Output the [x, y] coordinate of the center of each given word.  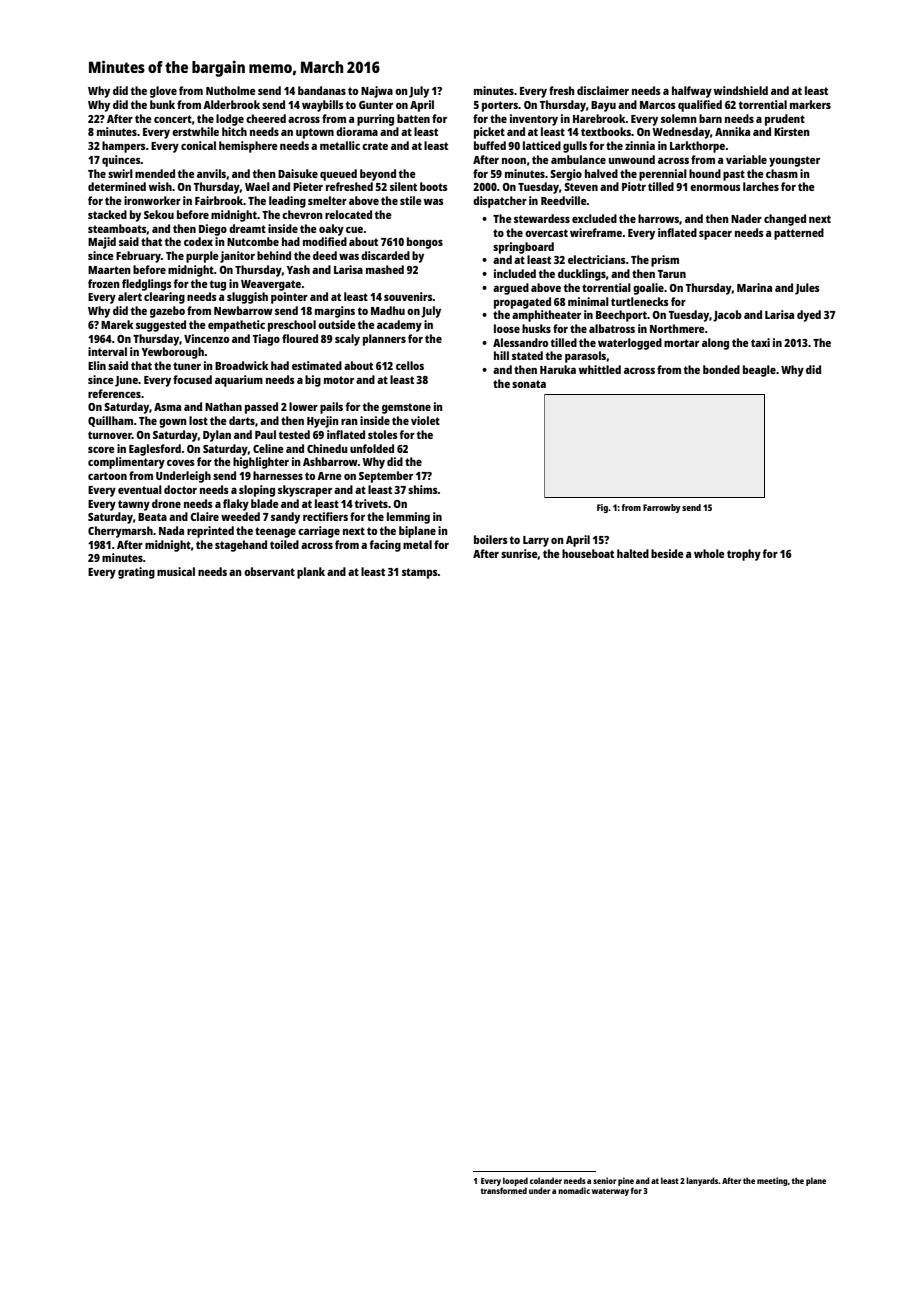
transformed [504, 1190]
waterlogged [630, 344]
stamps [420, 573]
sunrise [519, 553]
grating [136, 573]
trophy [744, 555]
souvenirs [408, 296]
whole [709, 553]
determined [117, 186]
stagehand [241, 546]
